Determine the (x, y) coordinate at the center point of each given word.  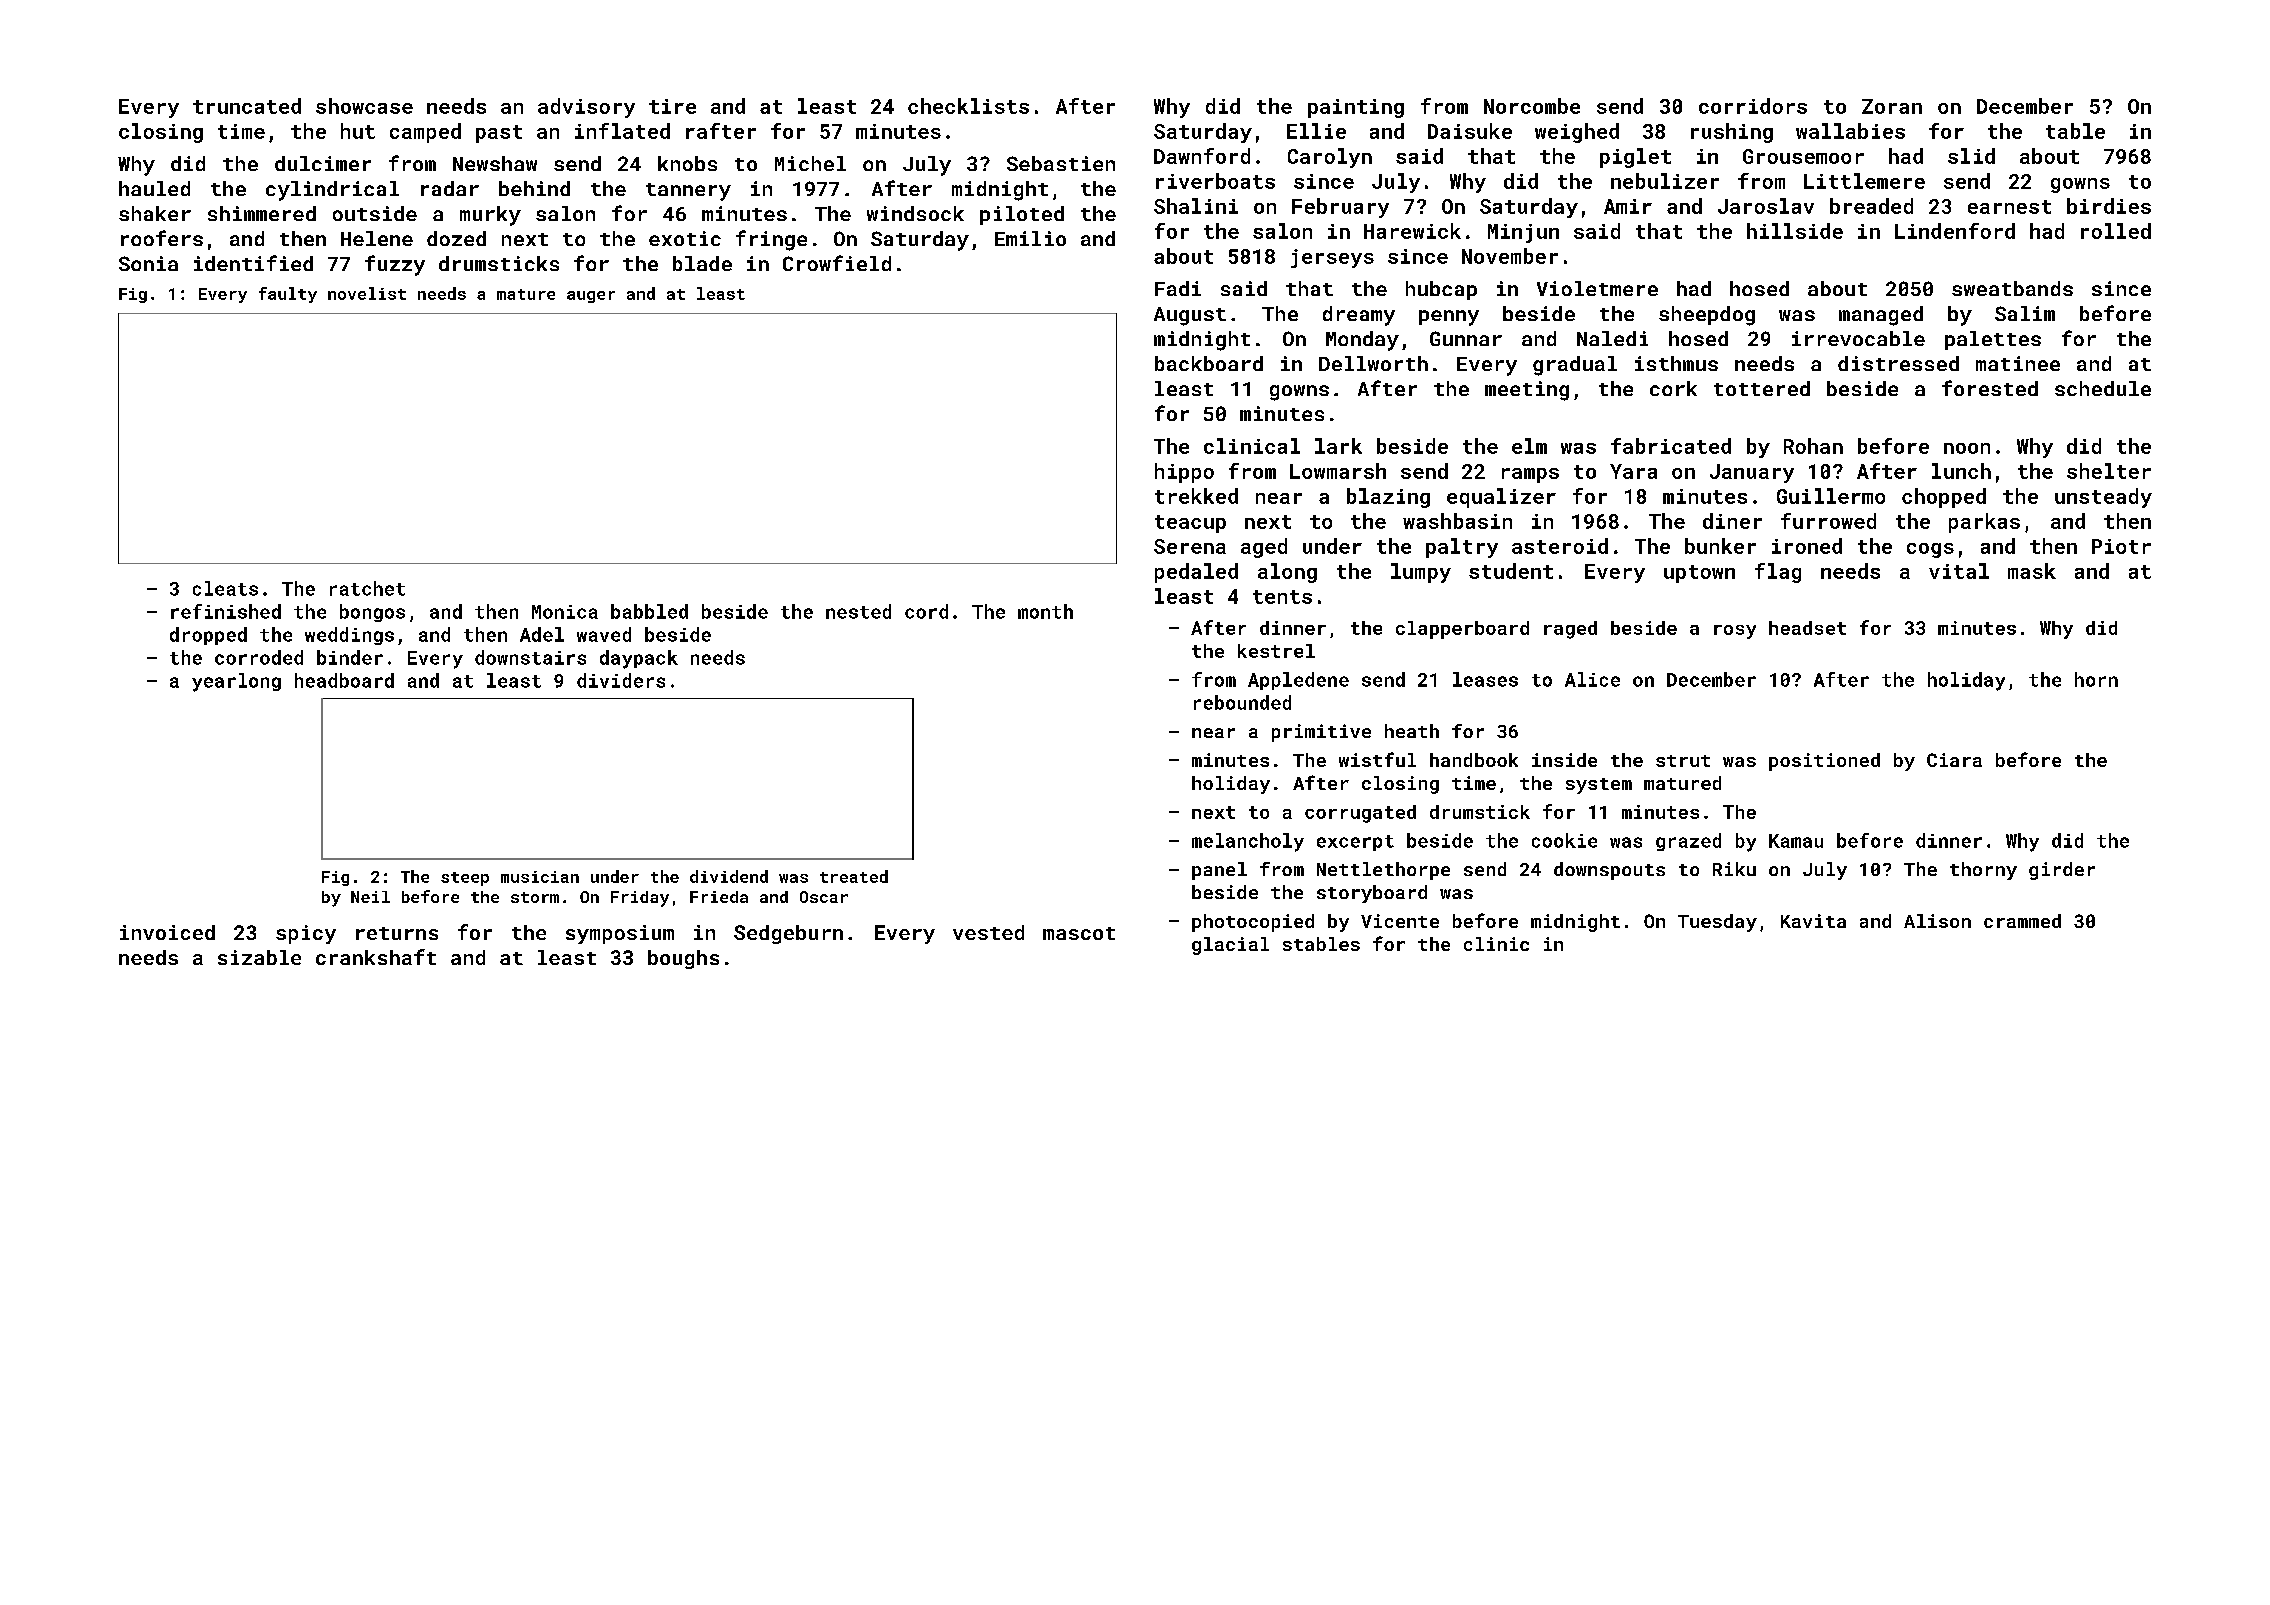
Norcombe (1532, 106)
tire (672, 106)
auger (591, 297)
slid (1971, 156)
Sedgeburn (788, 934)
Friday (640, 899)
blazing (1388, 498)
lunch (1961, 471)
